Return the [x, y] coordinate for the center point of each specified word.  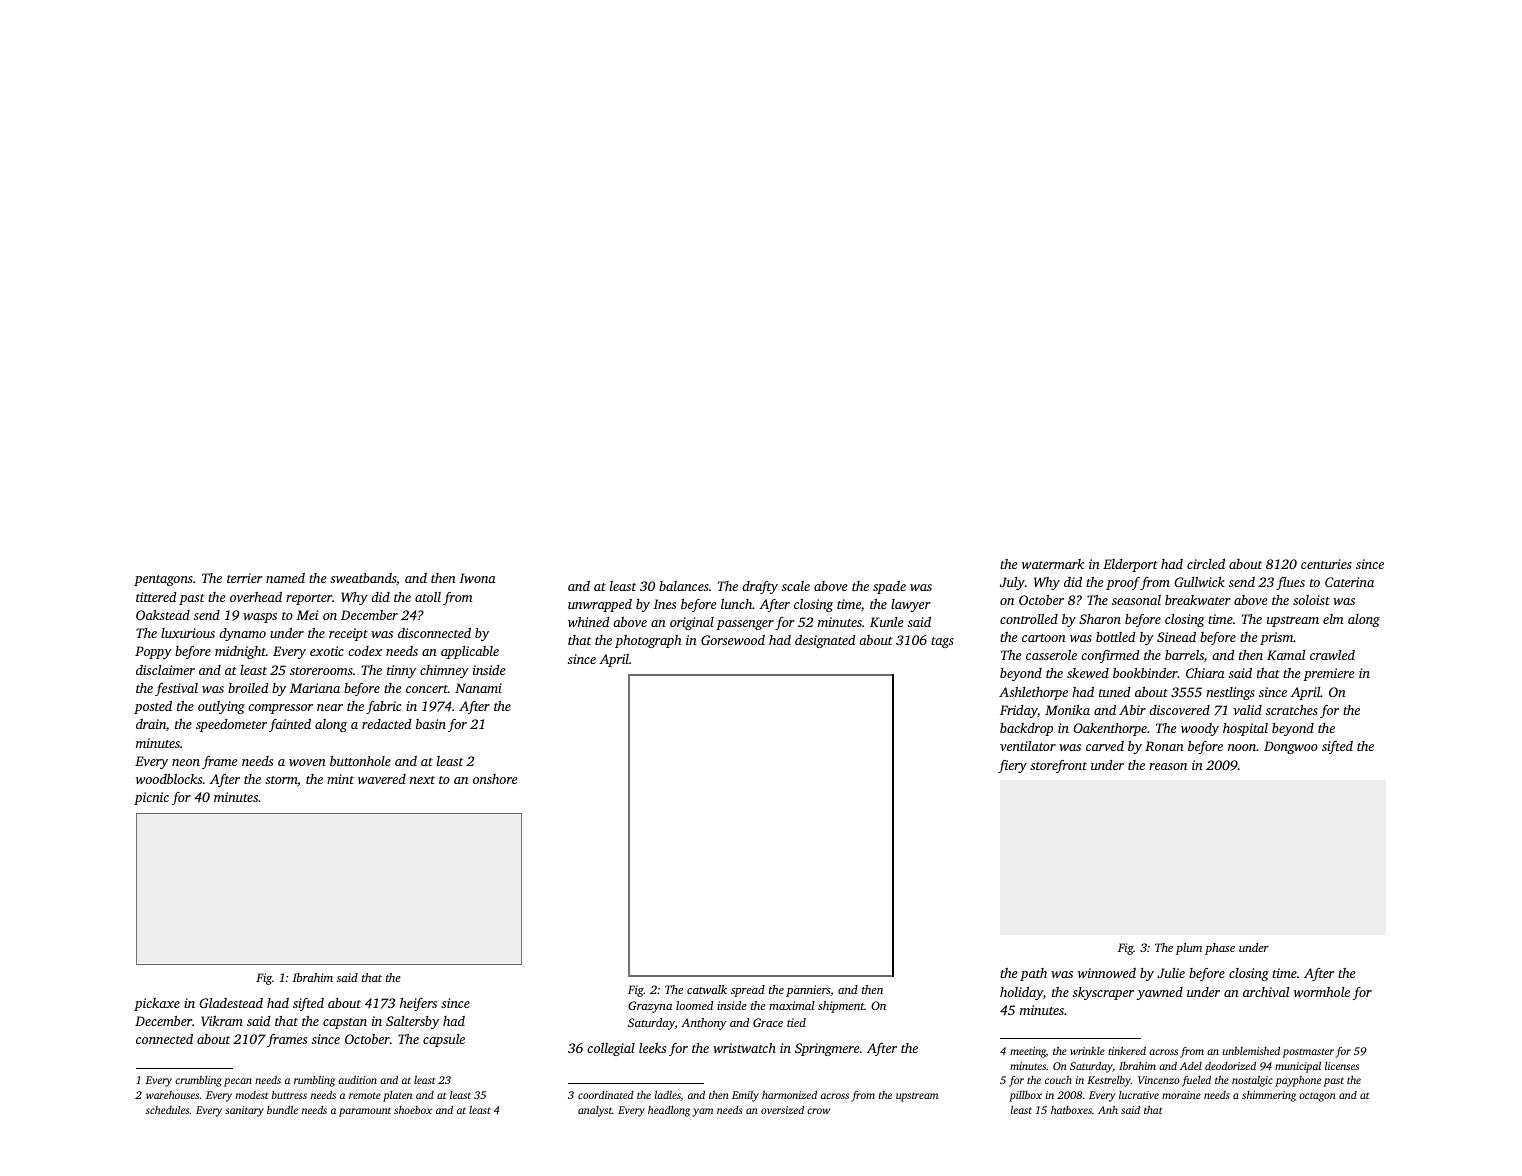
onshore [495, 779]
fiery [1012, 766]
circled [1206, 564]
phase [1220, 949]
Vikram [222, 1021]
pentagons [163, 580]
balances [684, 586]
